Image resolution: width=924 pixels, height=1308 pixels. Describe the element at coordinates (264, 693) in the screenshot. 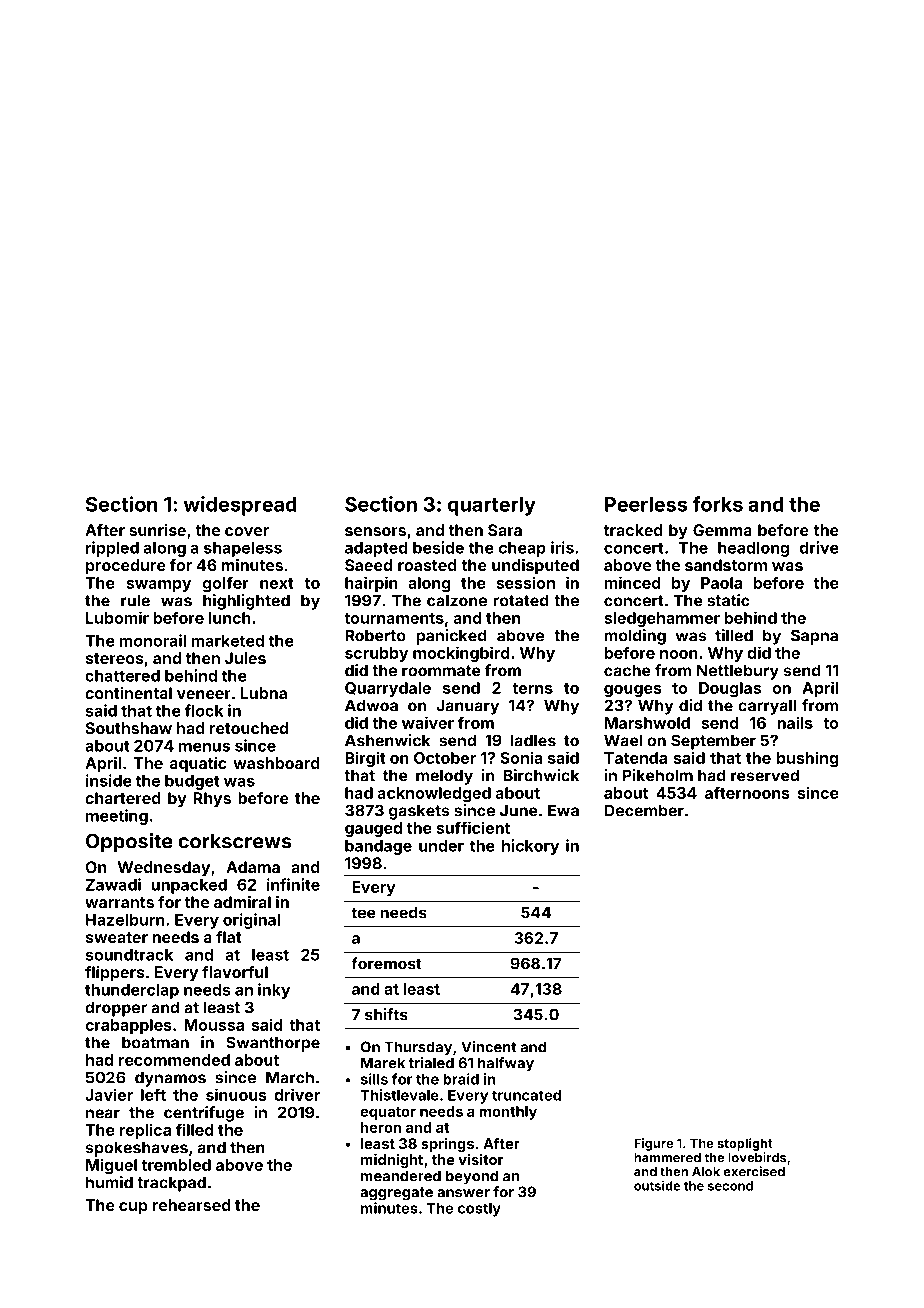

I see `Lubna` at that location.
